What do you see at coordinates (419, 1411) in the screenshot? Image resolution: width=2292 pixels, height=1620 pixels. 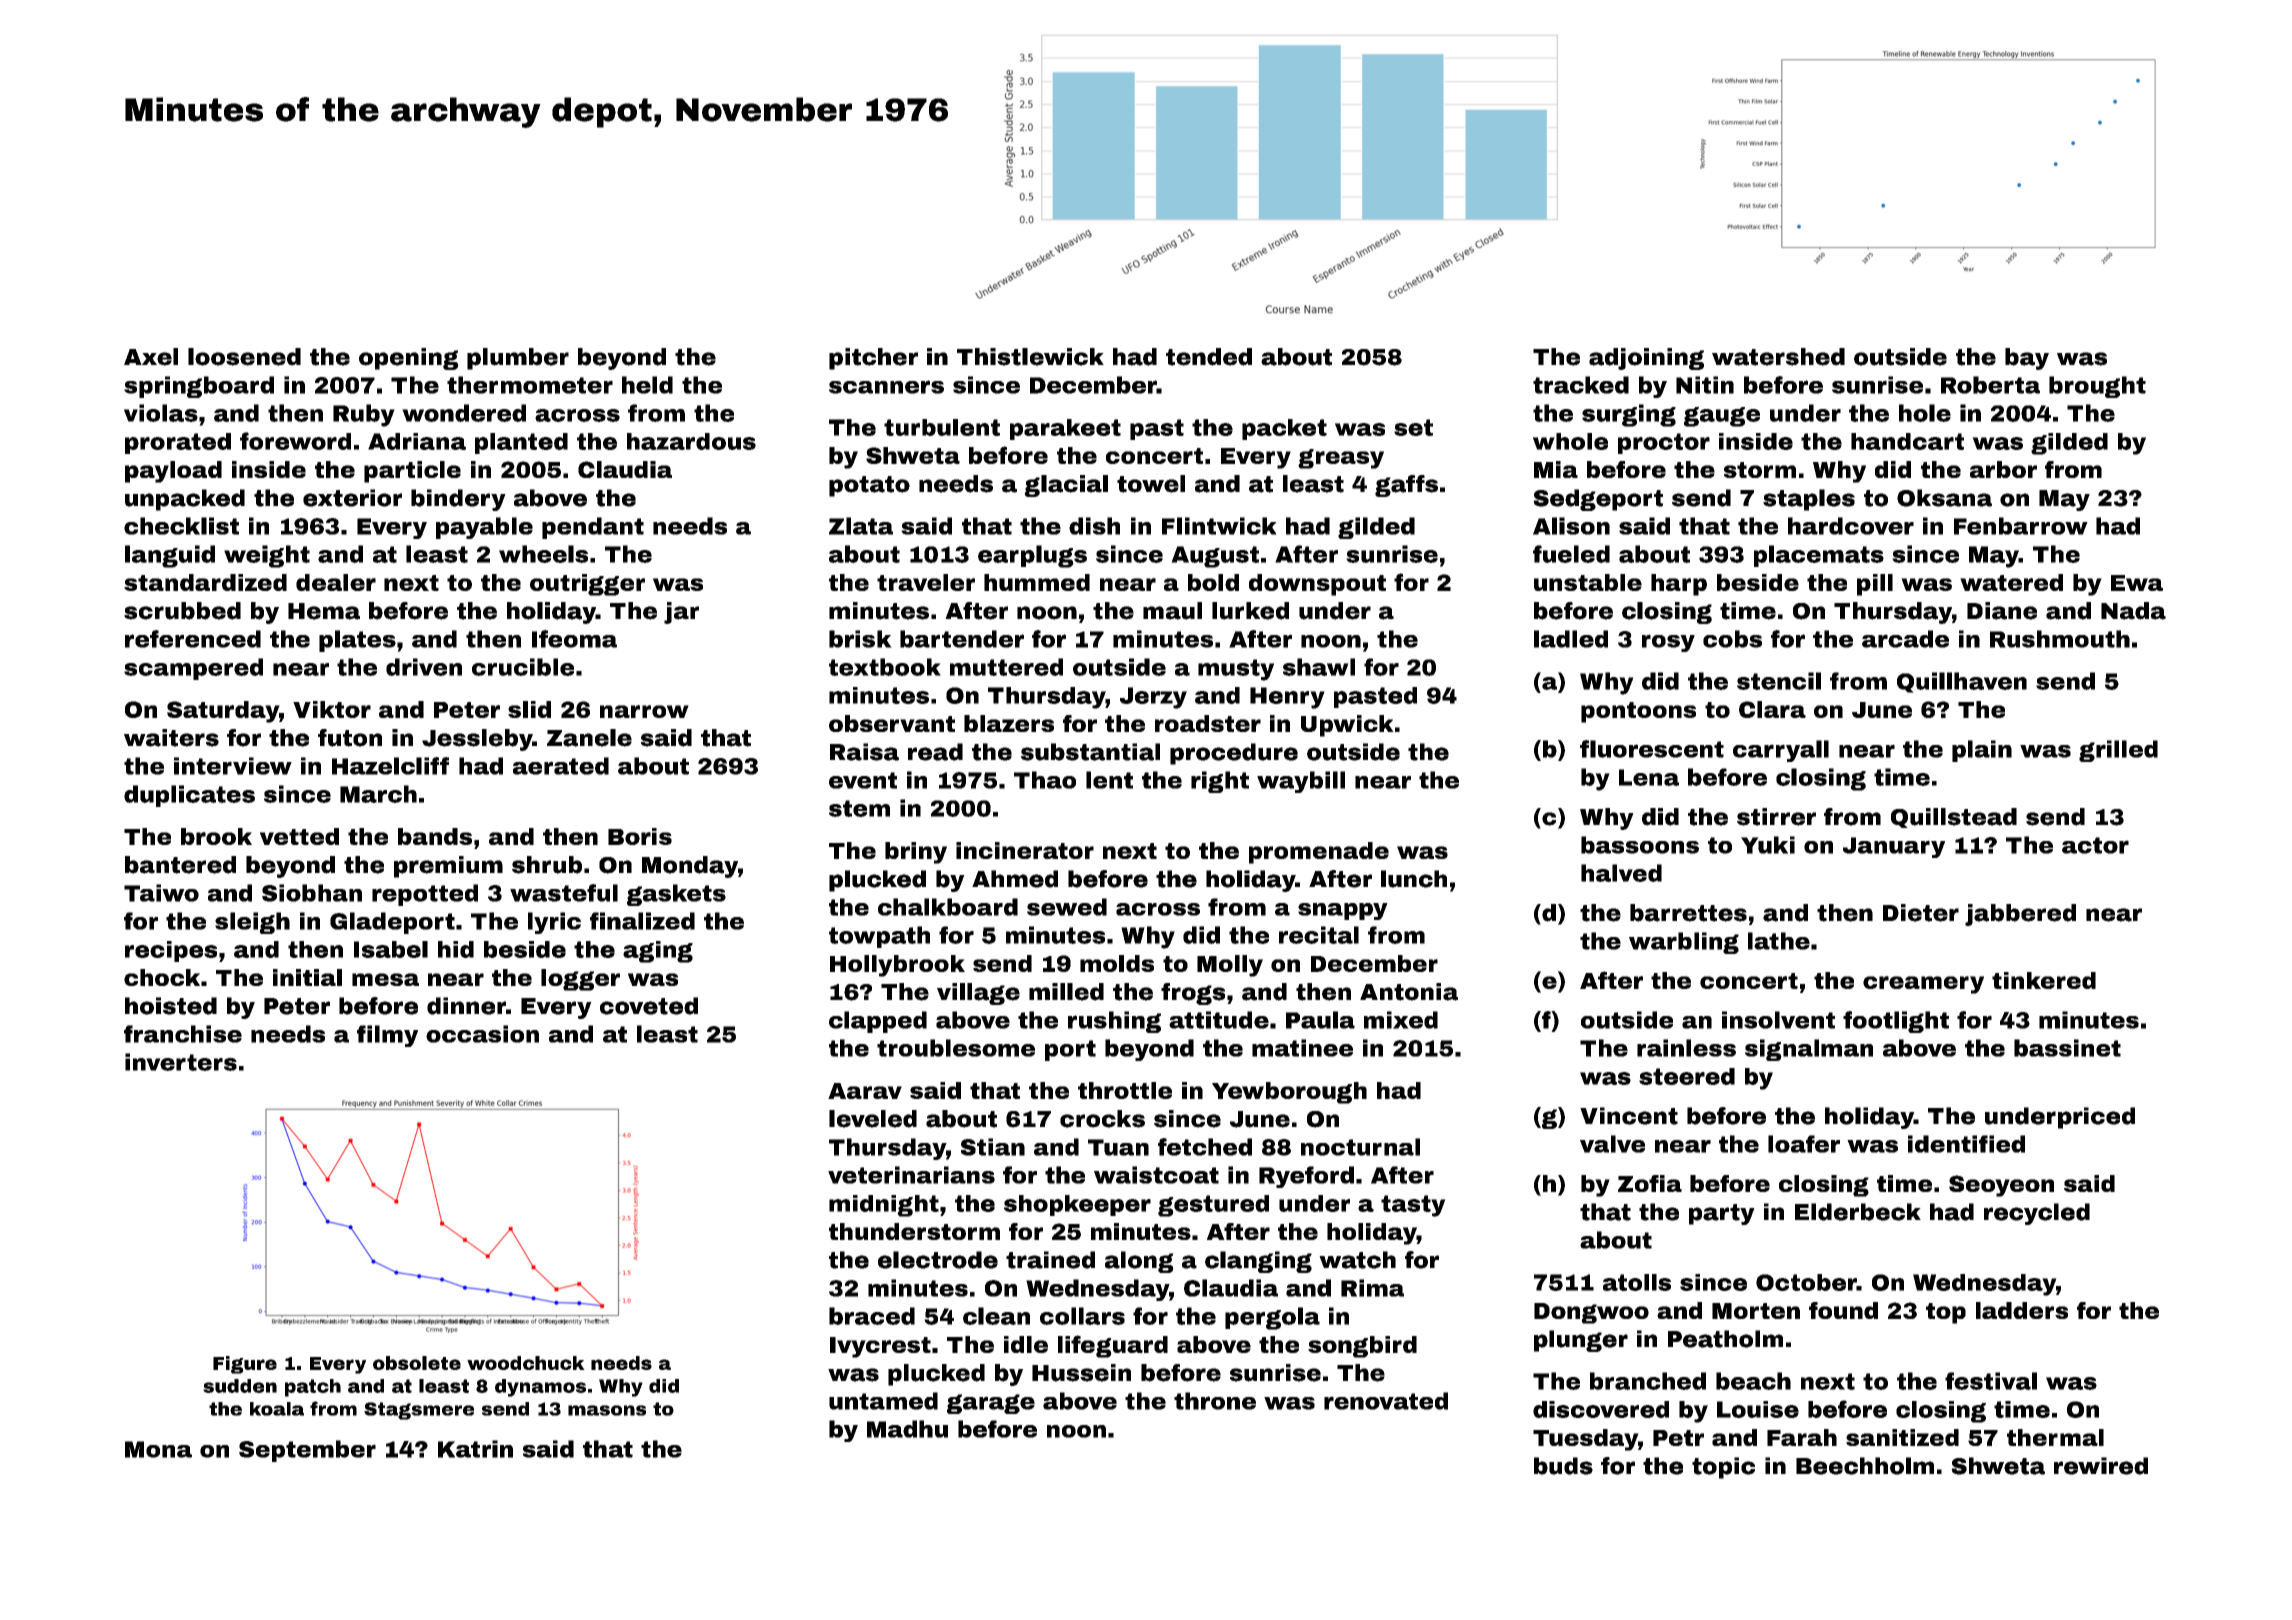 I see `Stagsmere` at bounding box center [419, 1411].
